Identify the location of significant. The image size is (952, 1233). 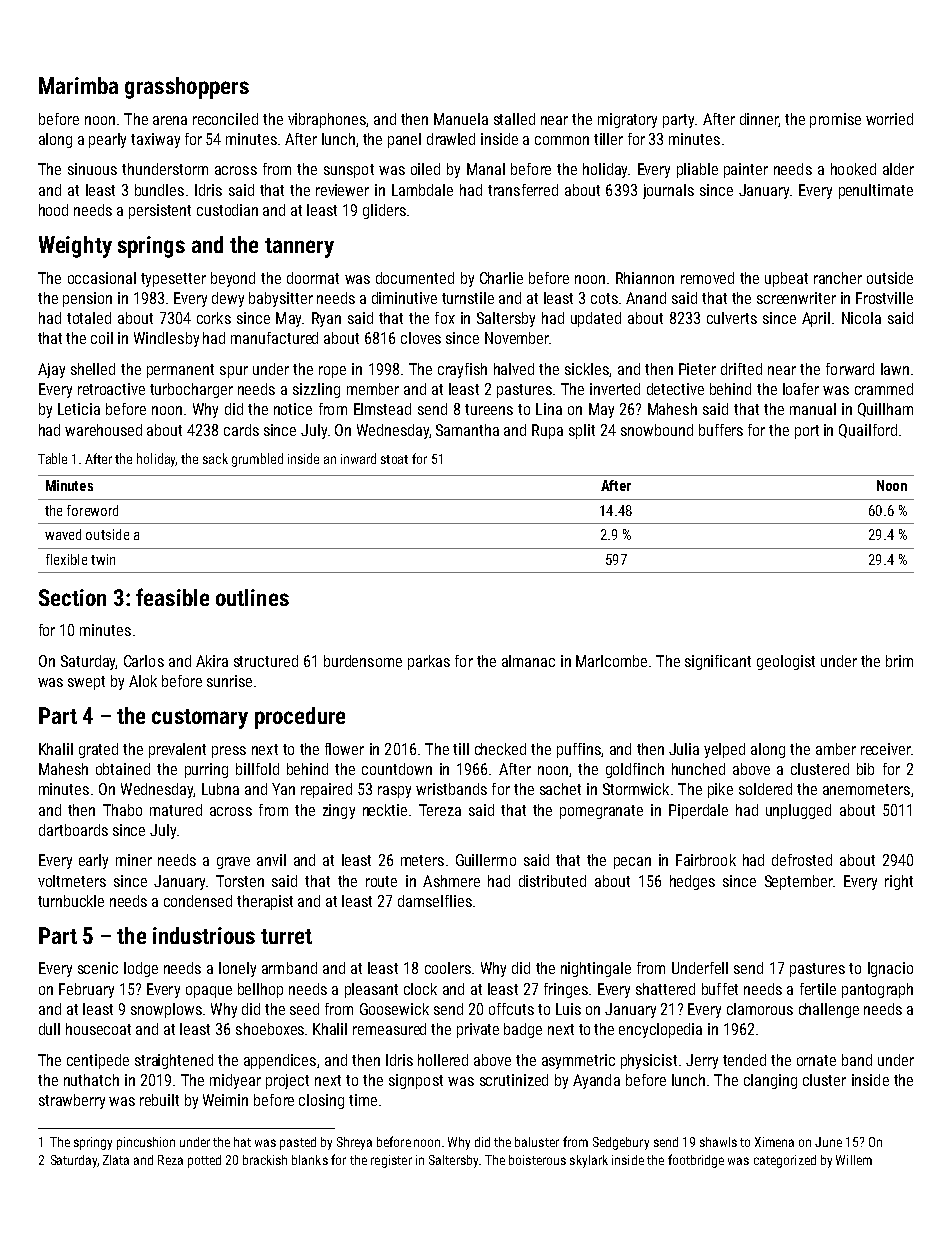
(718, 662).
